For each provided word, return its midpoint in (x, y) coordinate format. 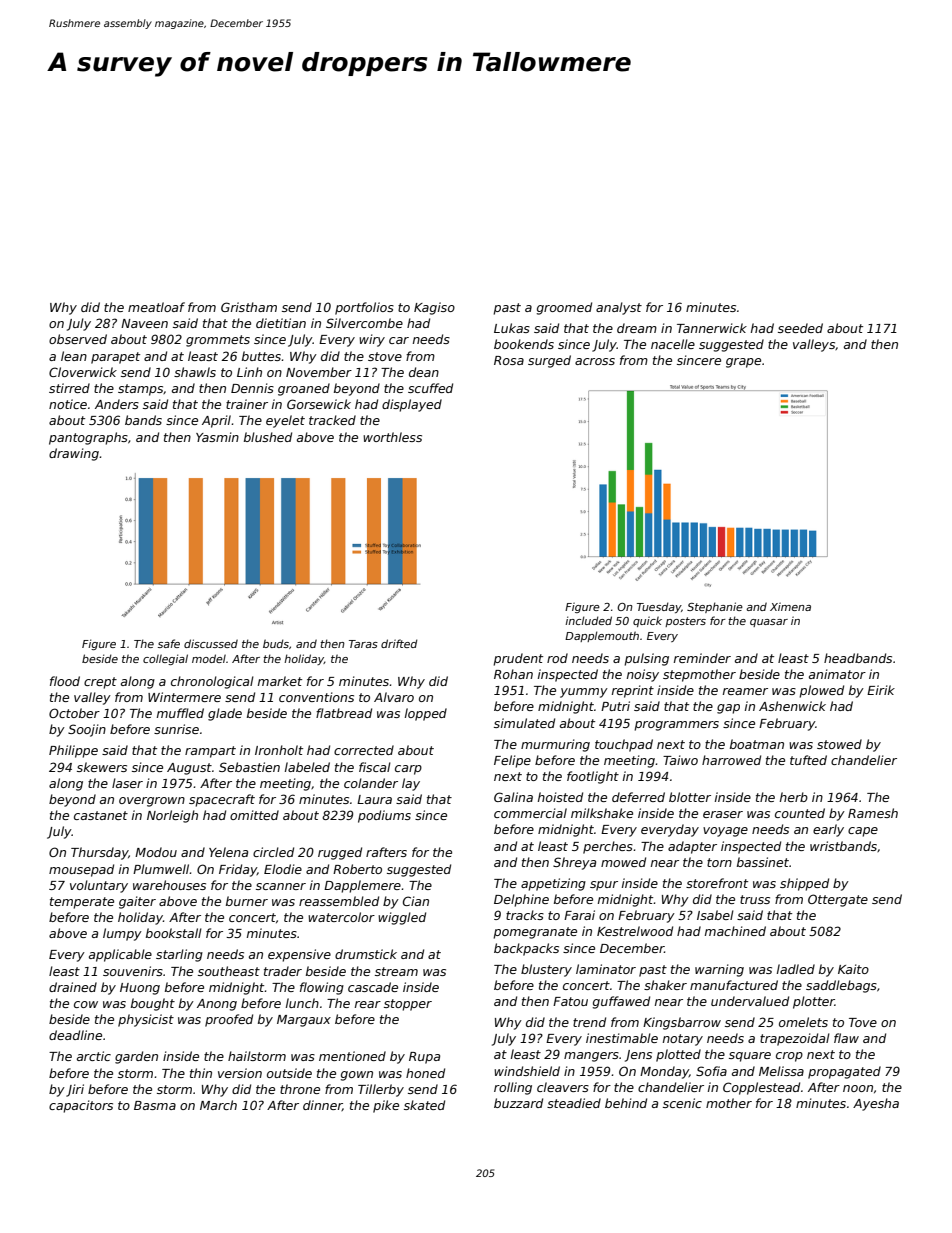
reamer (745, 691)
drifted (399, 643)
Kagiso (434, 308)
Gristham (249, 307)
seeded (800, 328)
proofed (229, 1020)
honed (425, 1073)
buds (276, 643)
